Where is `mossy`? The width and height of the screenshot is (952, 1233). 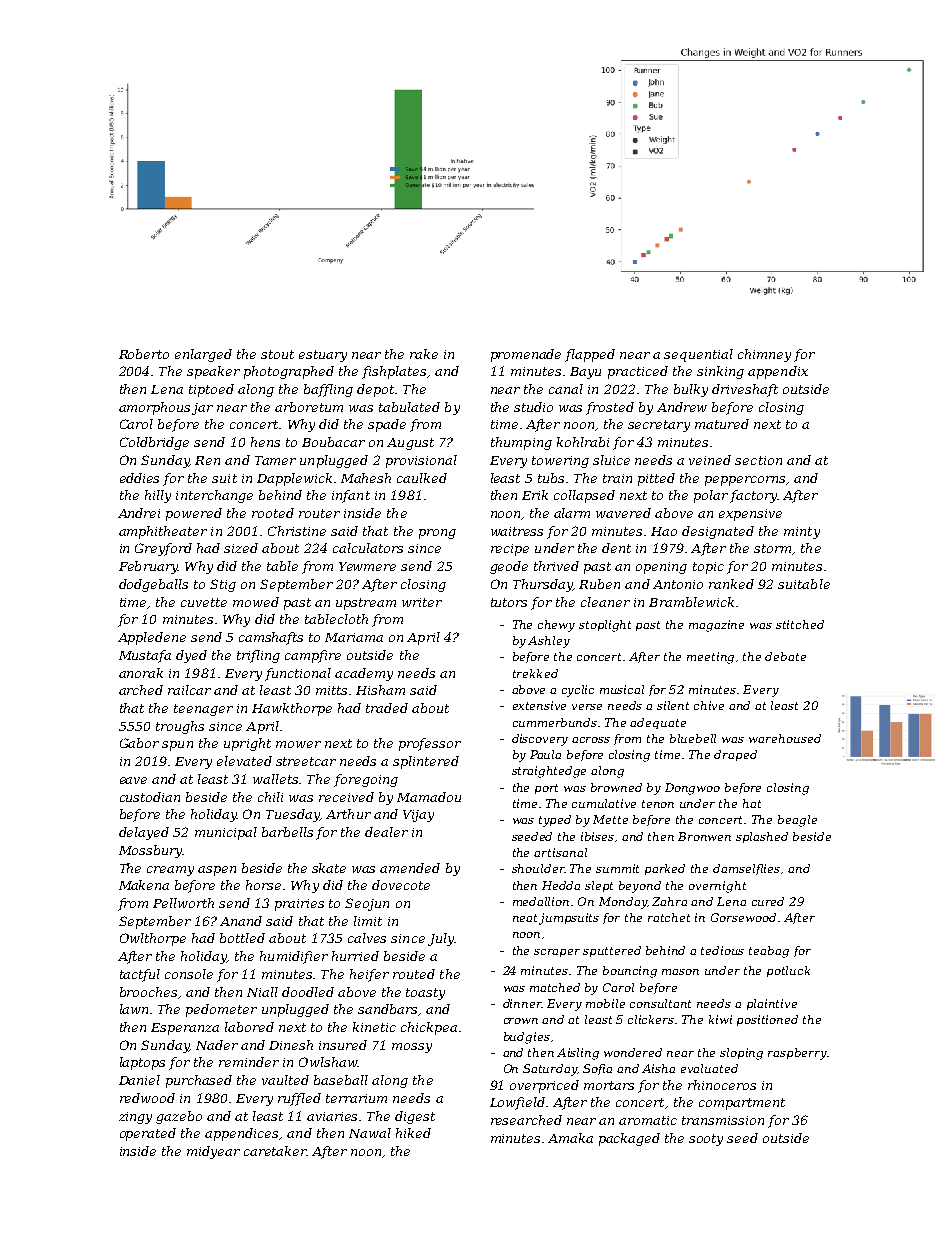
mossy is located at coordinates (412, 1048).
